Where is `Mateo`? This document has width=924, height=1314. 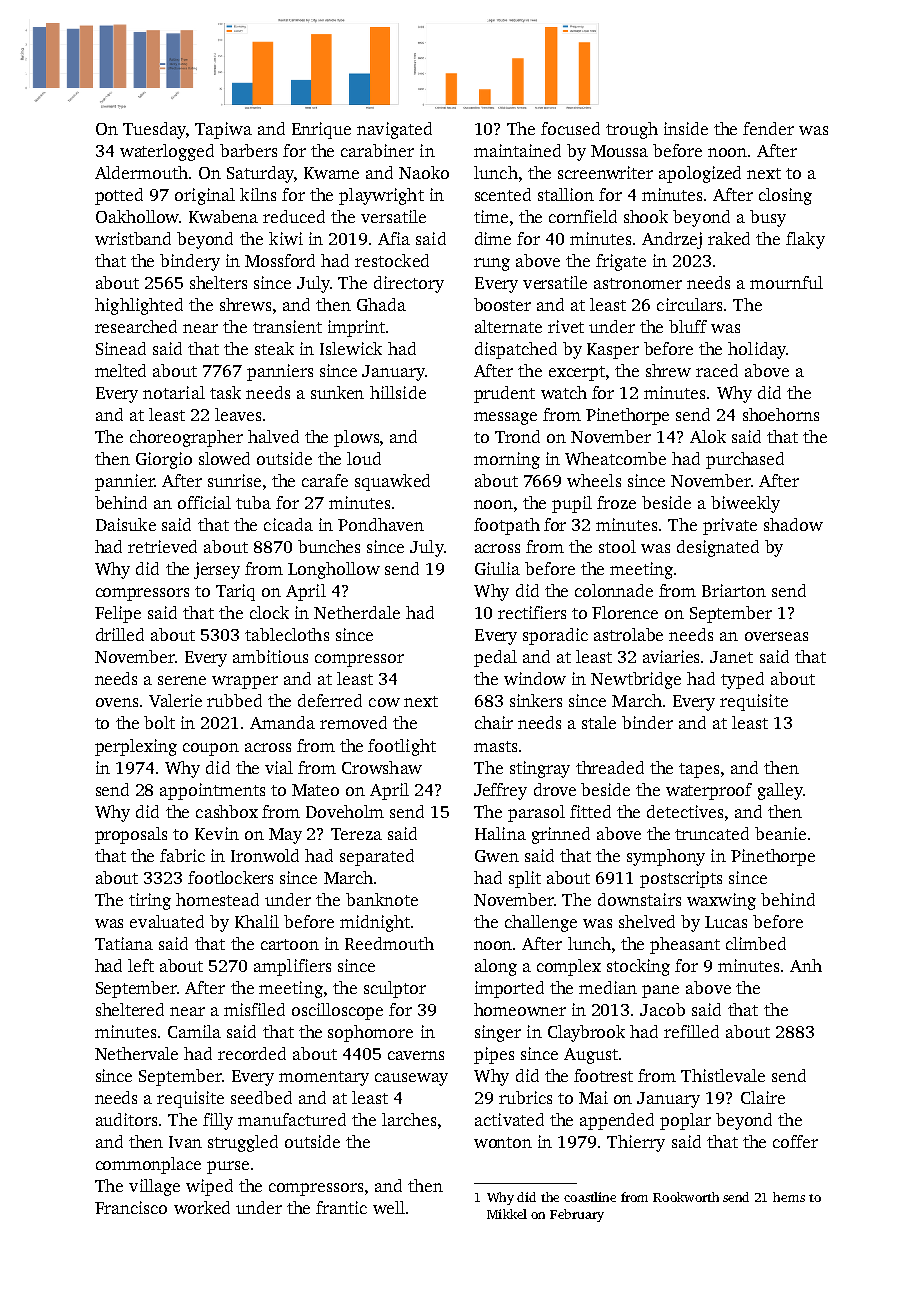
Mateo is located at coordinates (315, 790).
